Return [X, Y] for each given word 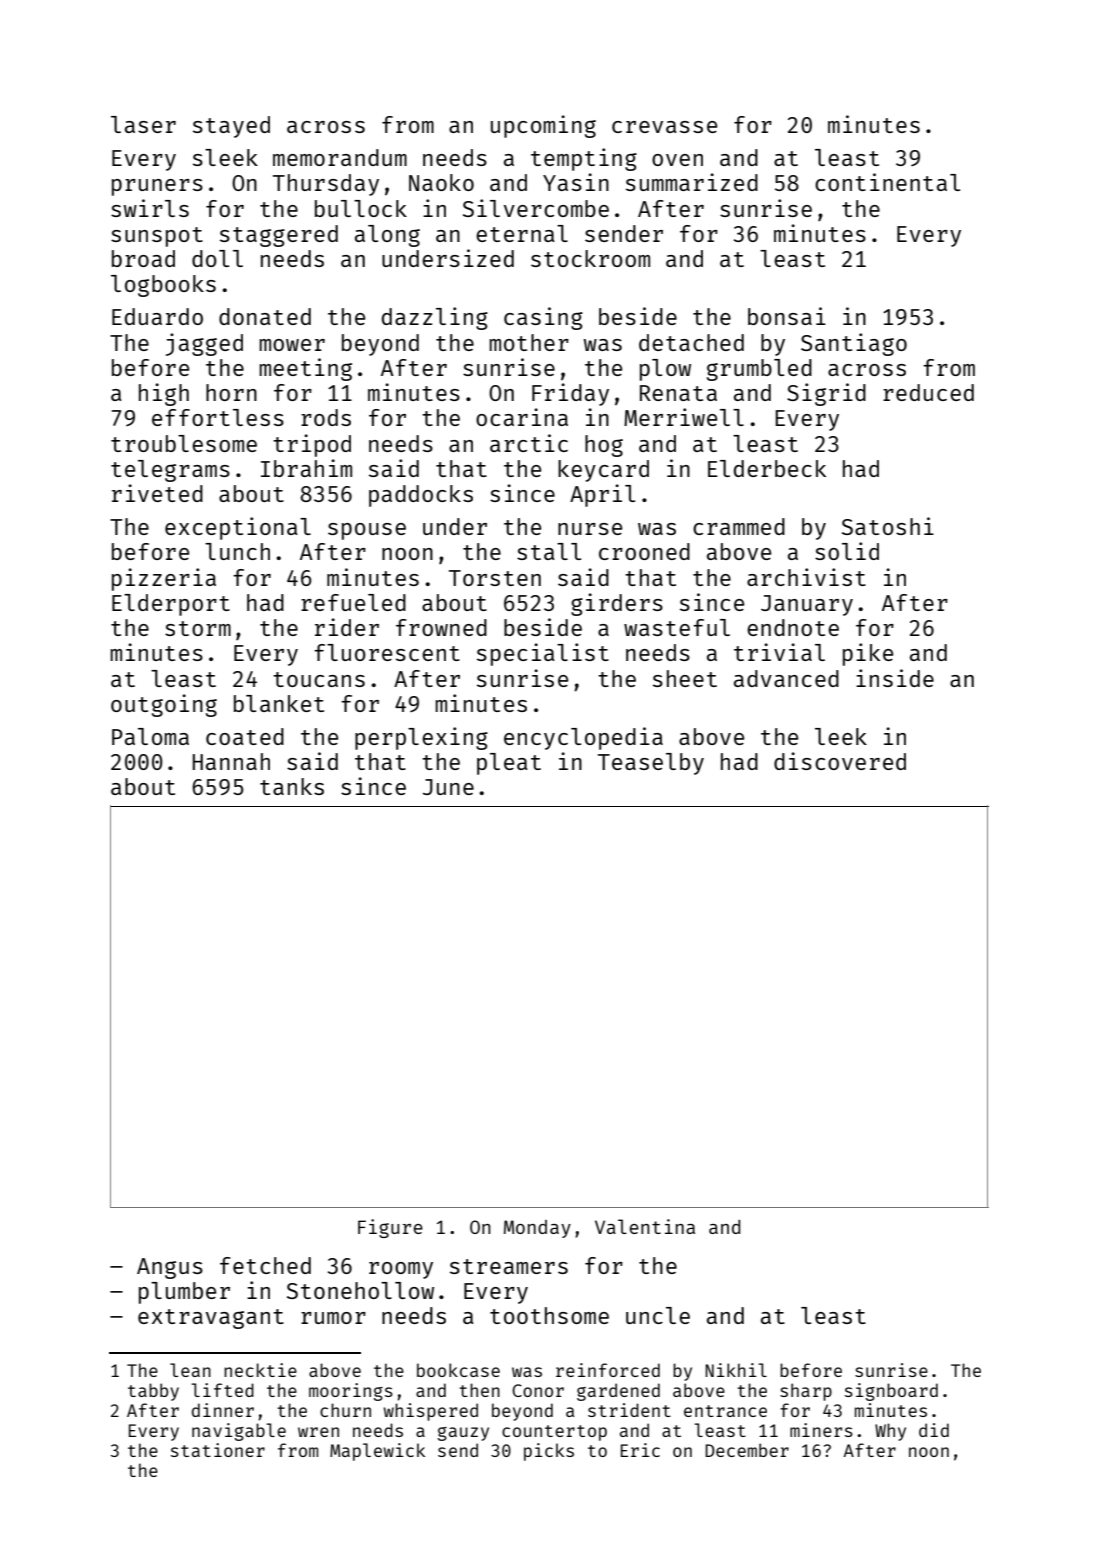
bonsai [787, 316]
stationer [218, 1450]
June [448, 787]
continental [887, 182]
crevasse [664, 127]
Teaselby [651, 764]
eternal [522, 233]
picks [549, 1452]
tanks [292, 786]
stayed [231, 127]
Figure [390, 1228]
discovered [840, 761]
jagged [204, 344]
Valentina [645, 1226]
